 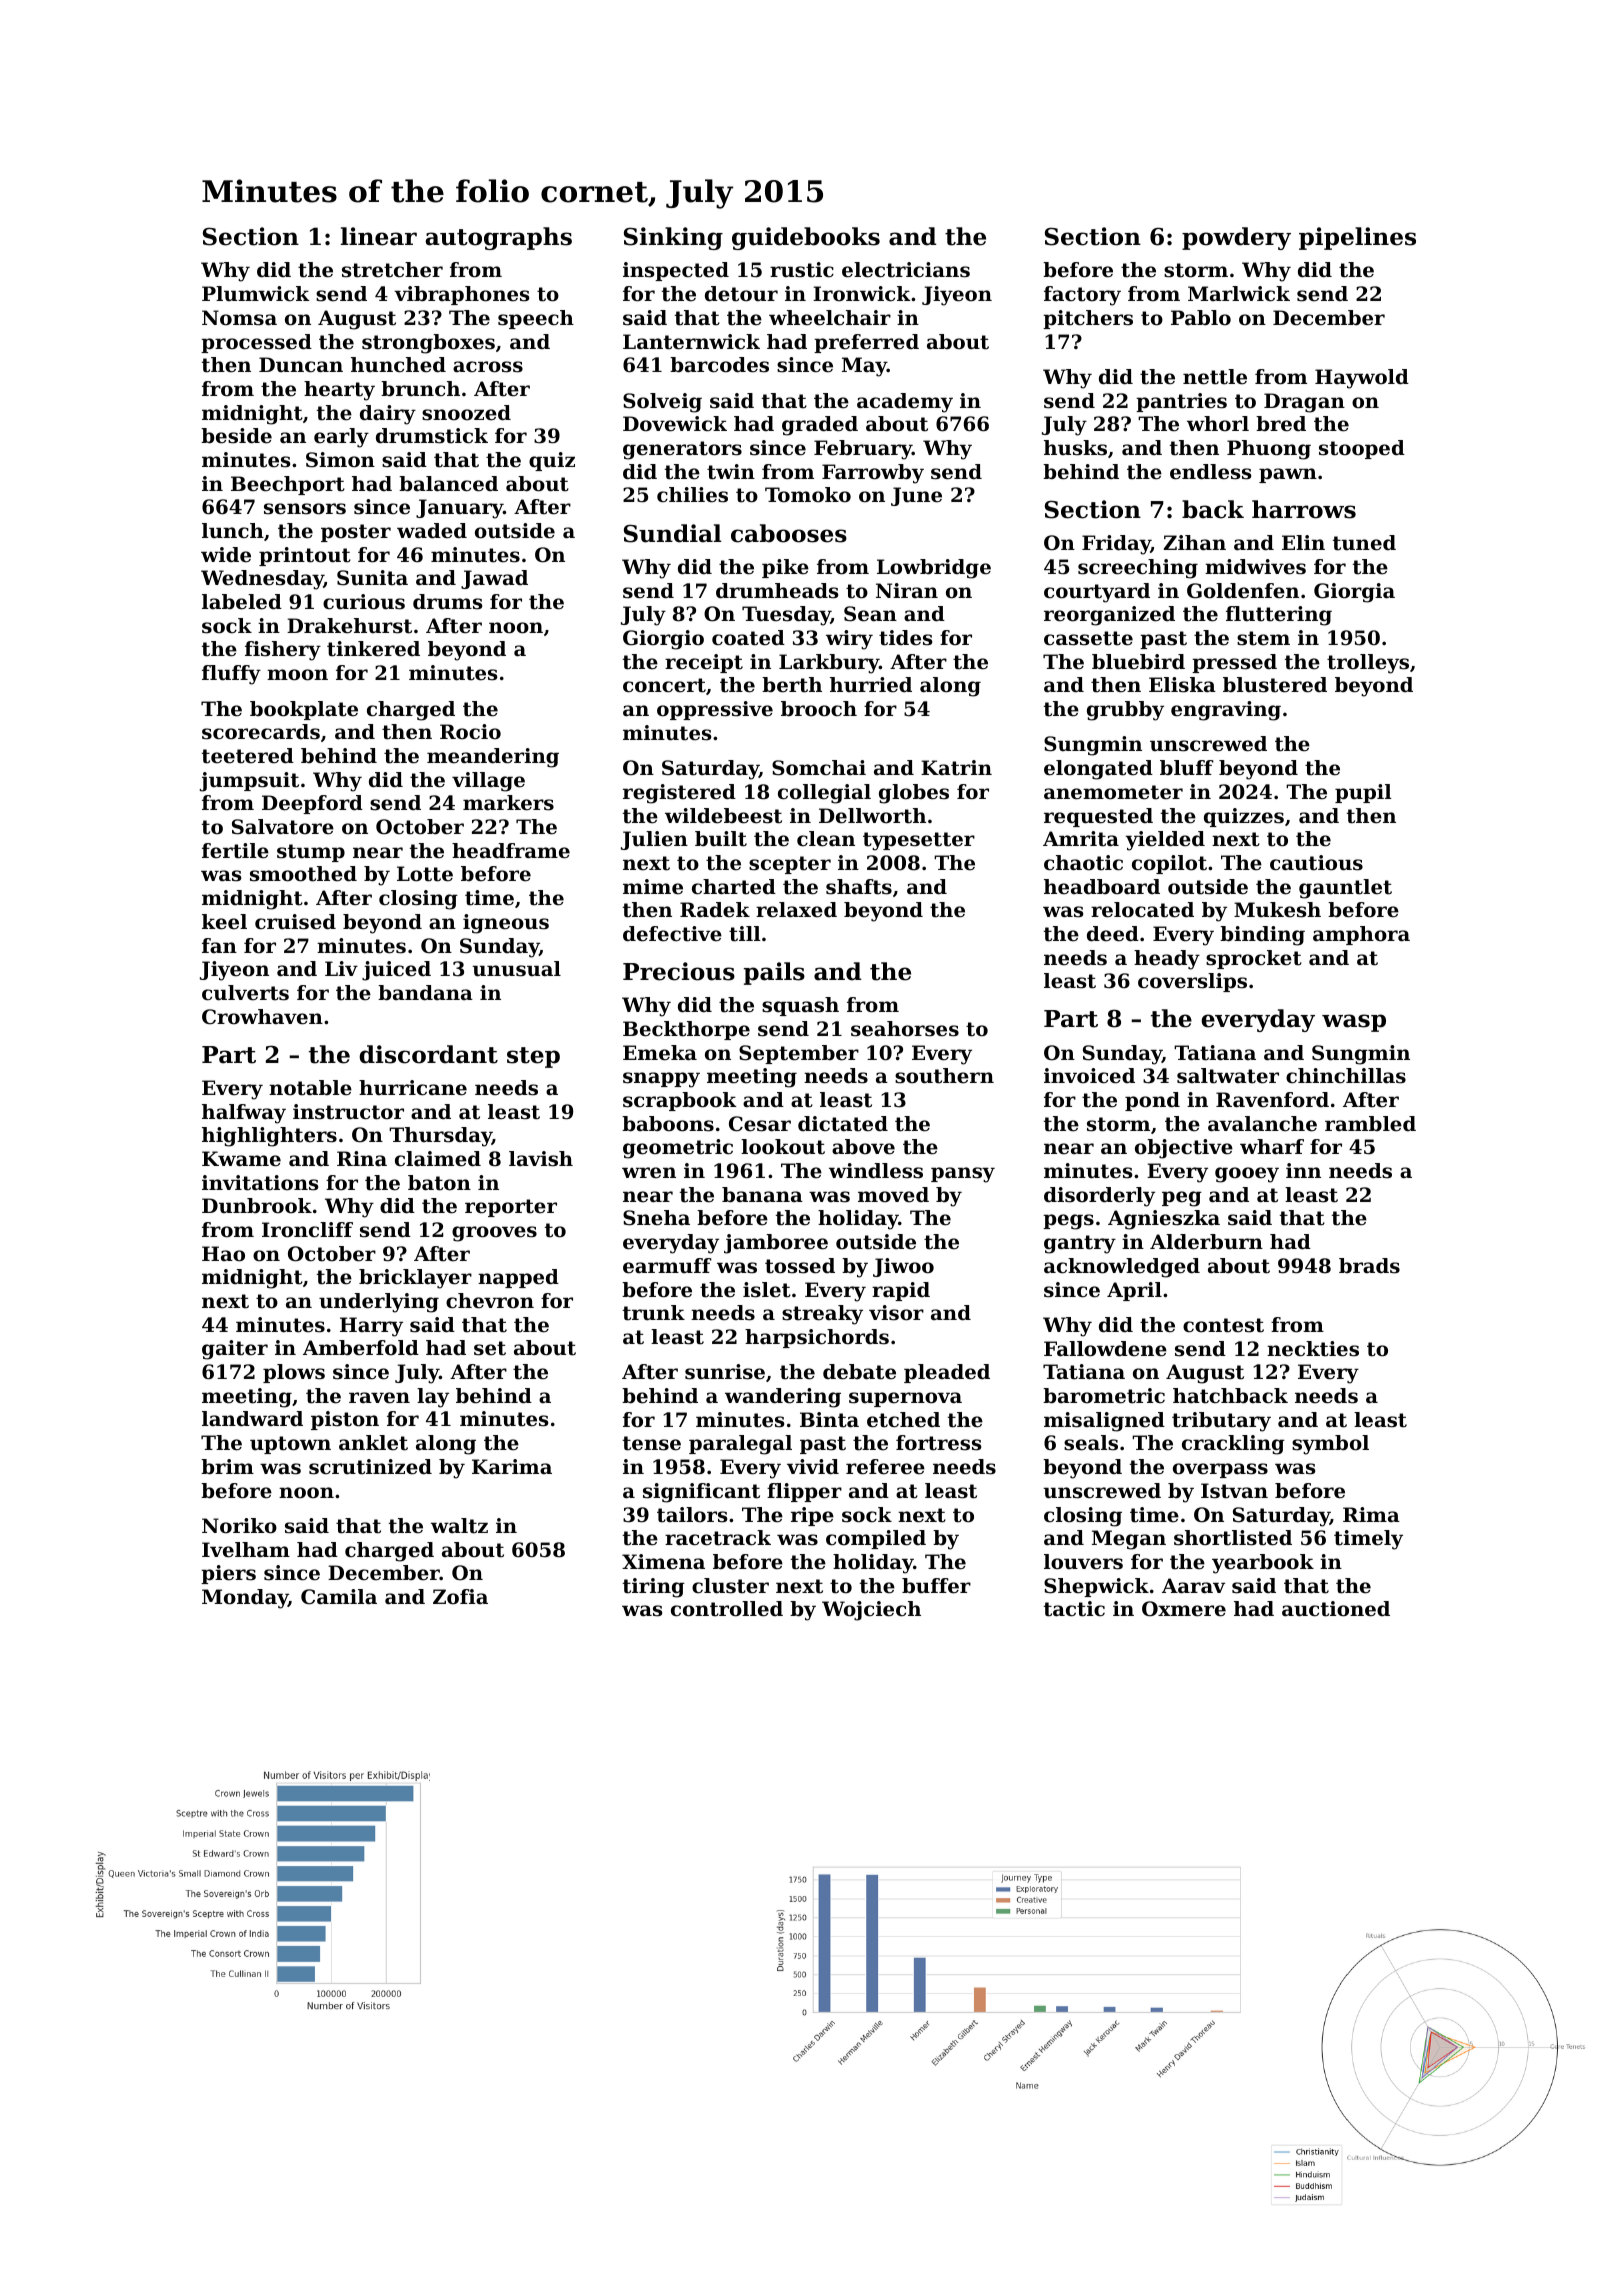 What do you see at coordinates (1236, 238) in the document?
I see `powdery` at bounding box center [1236, 238].
